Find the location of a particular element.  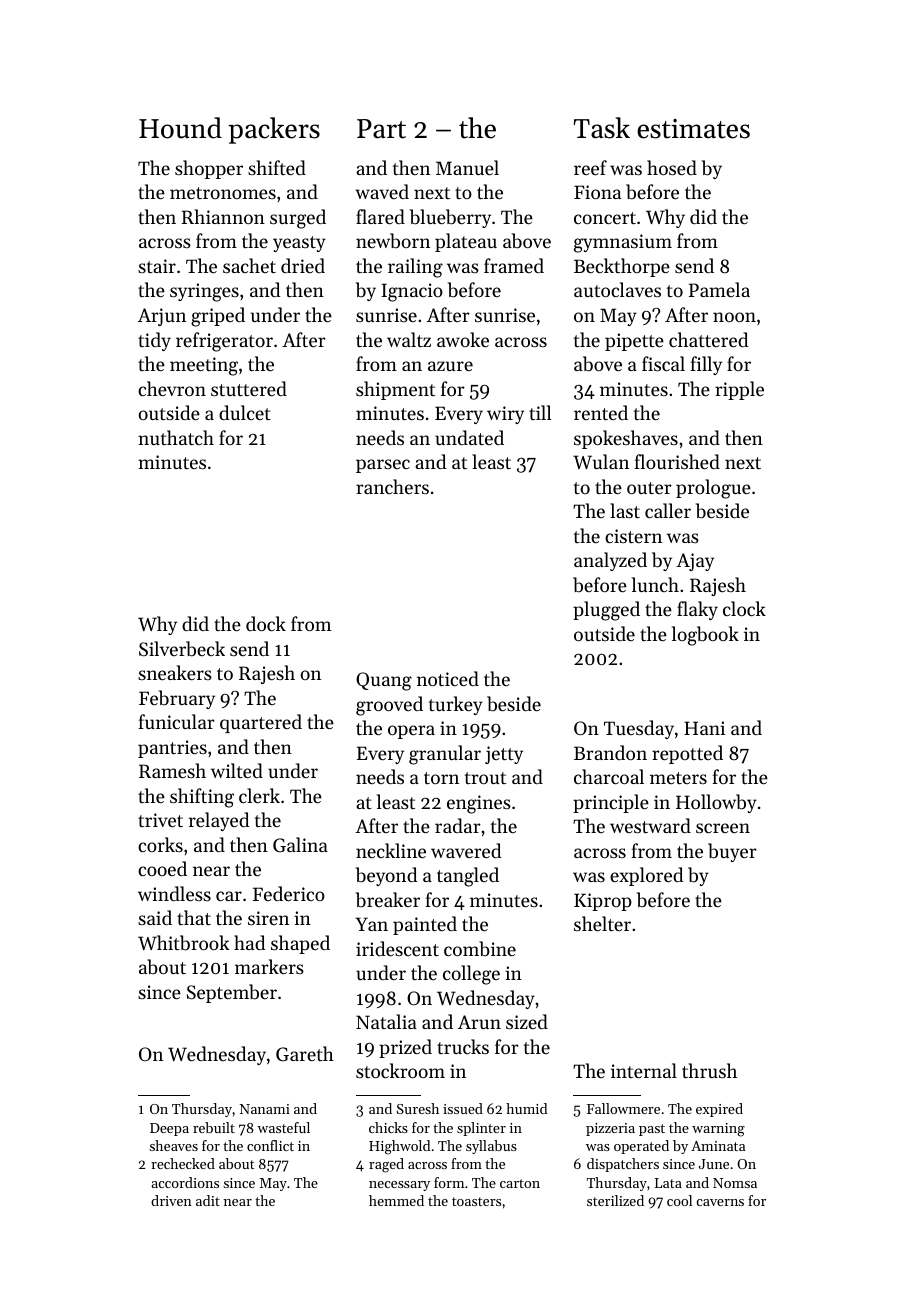

grooved is located at coordinates (389, 706).
